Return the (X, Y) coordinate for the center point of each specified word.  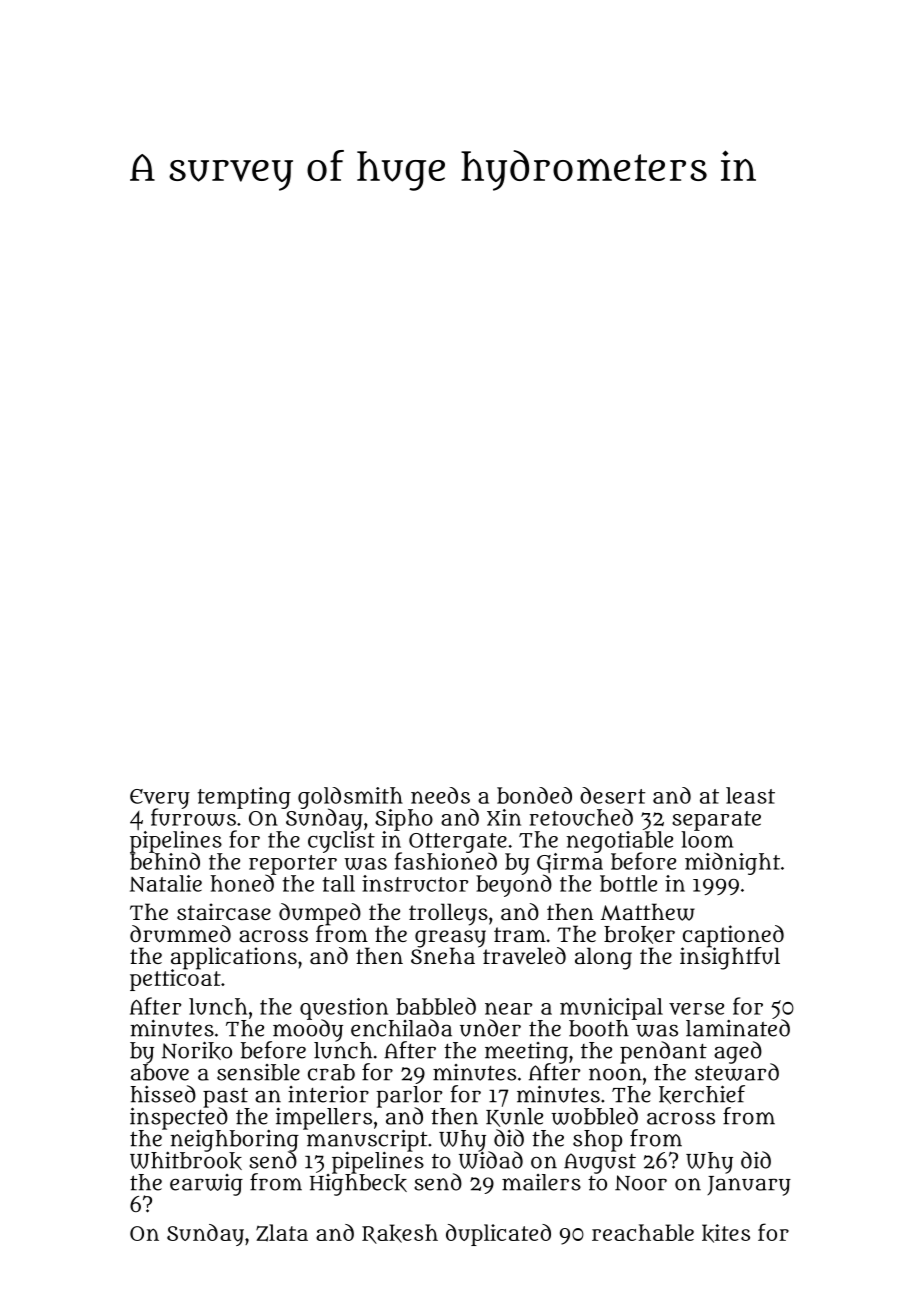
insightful (730, 958)
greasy (450, 939)
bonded (534, 795)
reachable (643, 1232)
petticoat (175, 980)
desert (613, 795)
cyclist (341, 842)
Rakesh (400, 1234)
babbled (436, 1006)
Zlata (282, 1233)
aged (738, 1052)
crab (331, 1072)
